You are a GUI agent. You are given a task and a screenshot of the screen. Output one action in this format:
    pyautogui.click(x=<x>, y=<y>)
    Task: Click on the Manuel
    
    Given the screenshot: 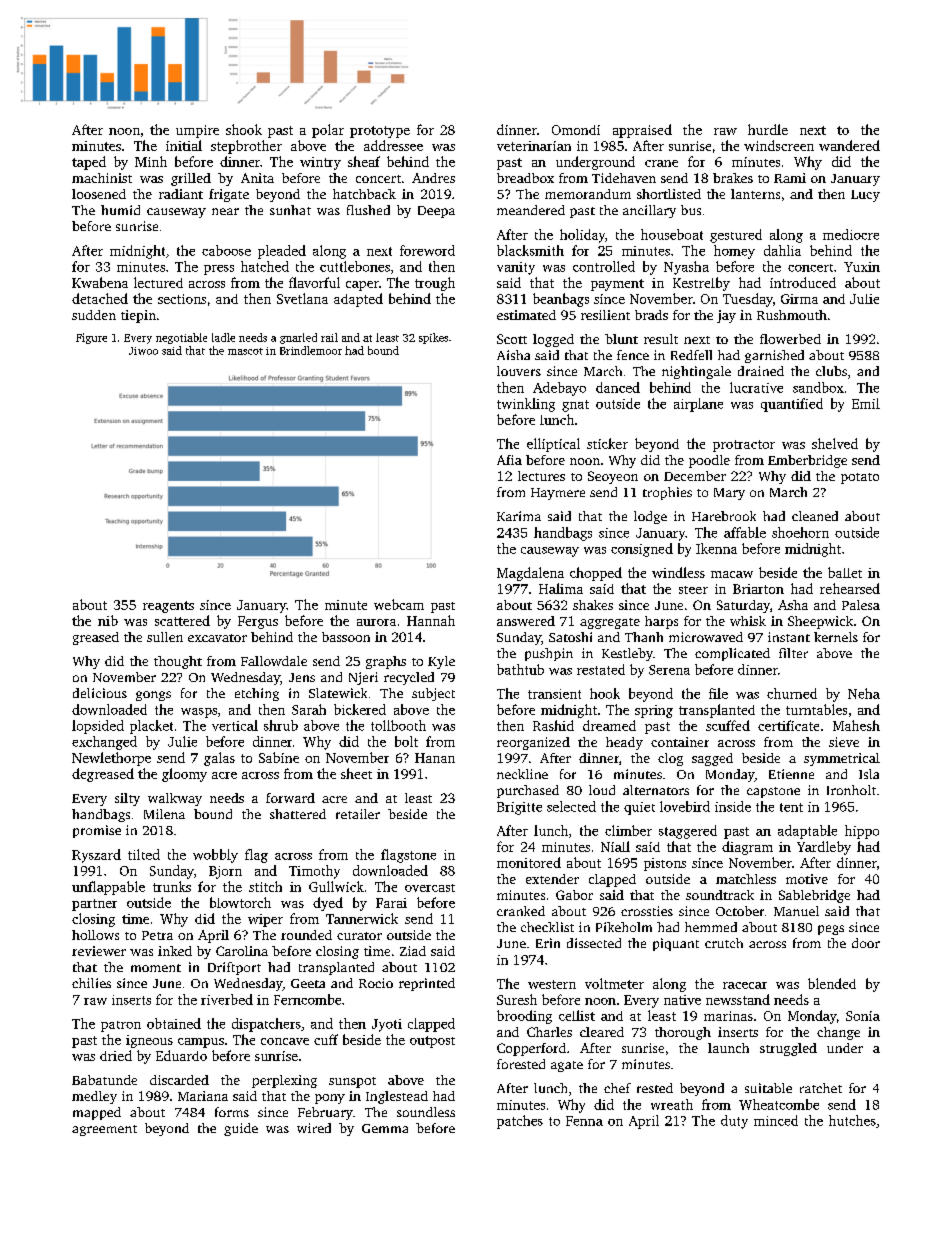 What is the action you would take?
    pyautogui.click(x=796, y=911)
